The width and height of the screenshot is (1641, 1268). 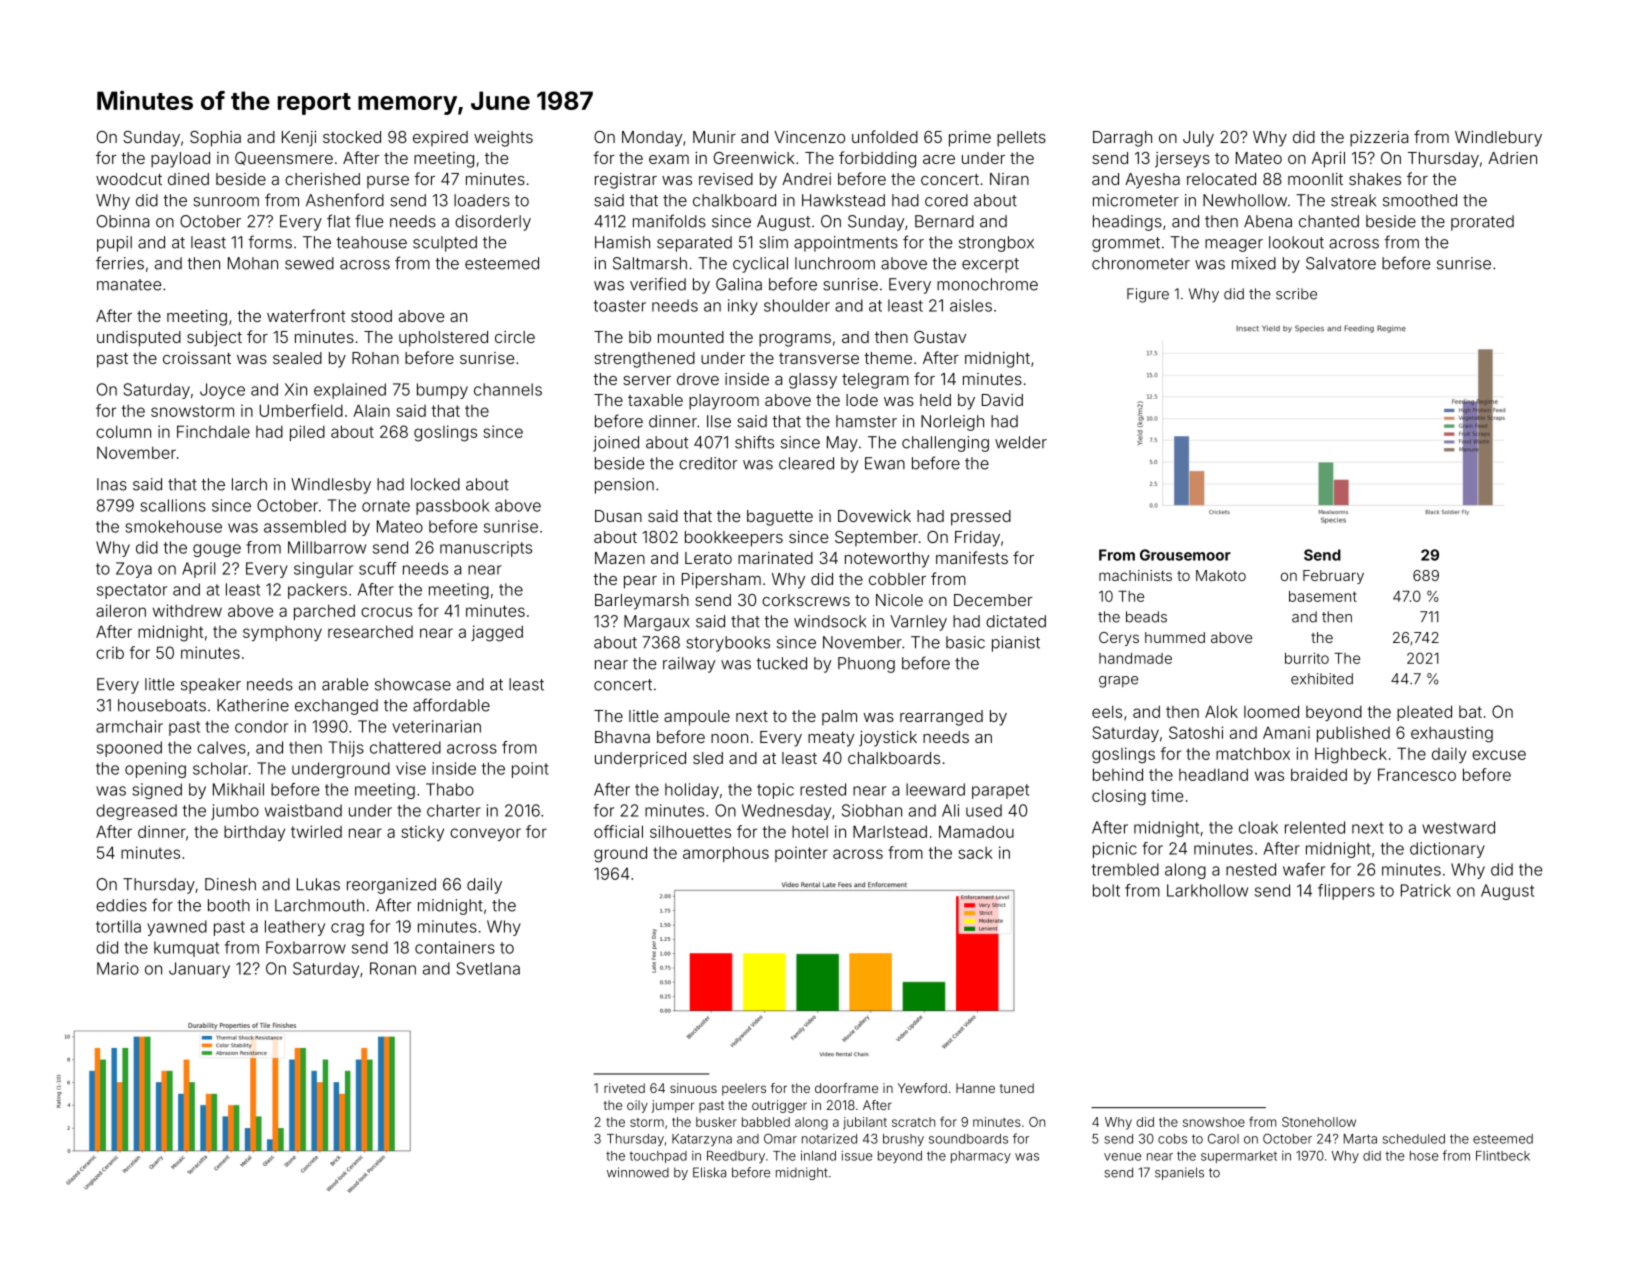 What do you see at coordinates (638, 1172) in the screenshot?
I see `winnowed` at bounding box center [638, 1172].
